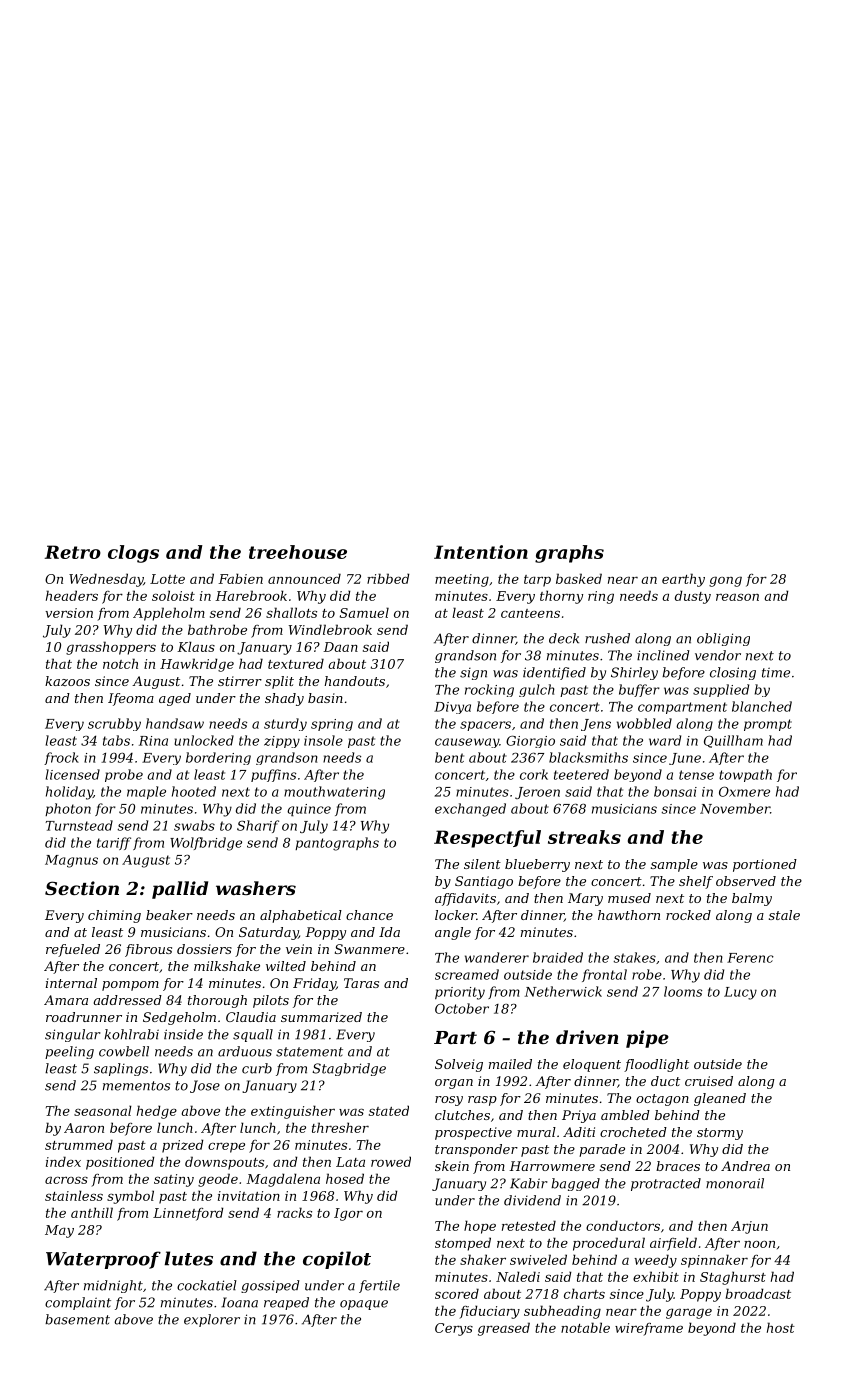  Describe the element at coordinates (207, 1285) in the screenshot. I see `cockatiel` at that location.
